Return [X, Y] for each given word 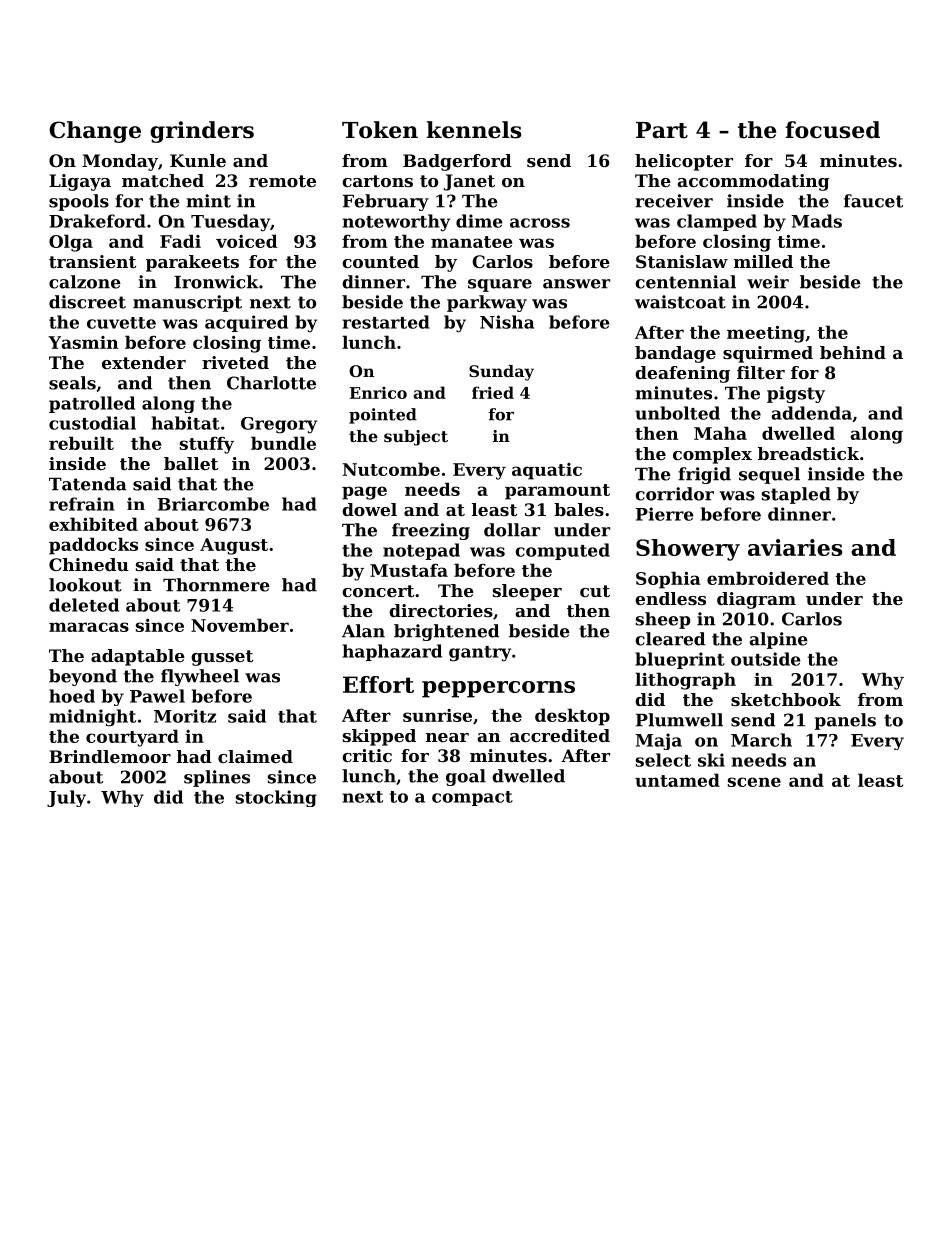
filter [761, 372]
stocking [276, 798]
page [364, 493]
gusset [222, 658]
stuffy [207, 445]
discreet [87, 302]
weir [768, 282]
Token [380, 130]
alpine [778, 640]
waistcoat [680, 302]
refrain [82, 504]
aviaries [795, 547]
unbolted [677, 413]
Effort [378, 684]
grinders [202, 132]
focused [832, 130]
